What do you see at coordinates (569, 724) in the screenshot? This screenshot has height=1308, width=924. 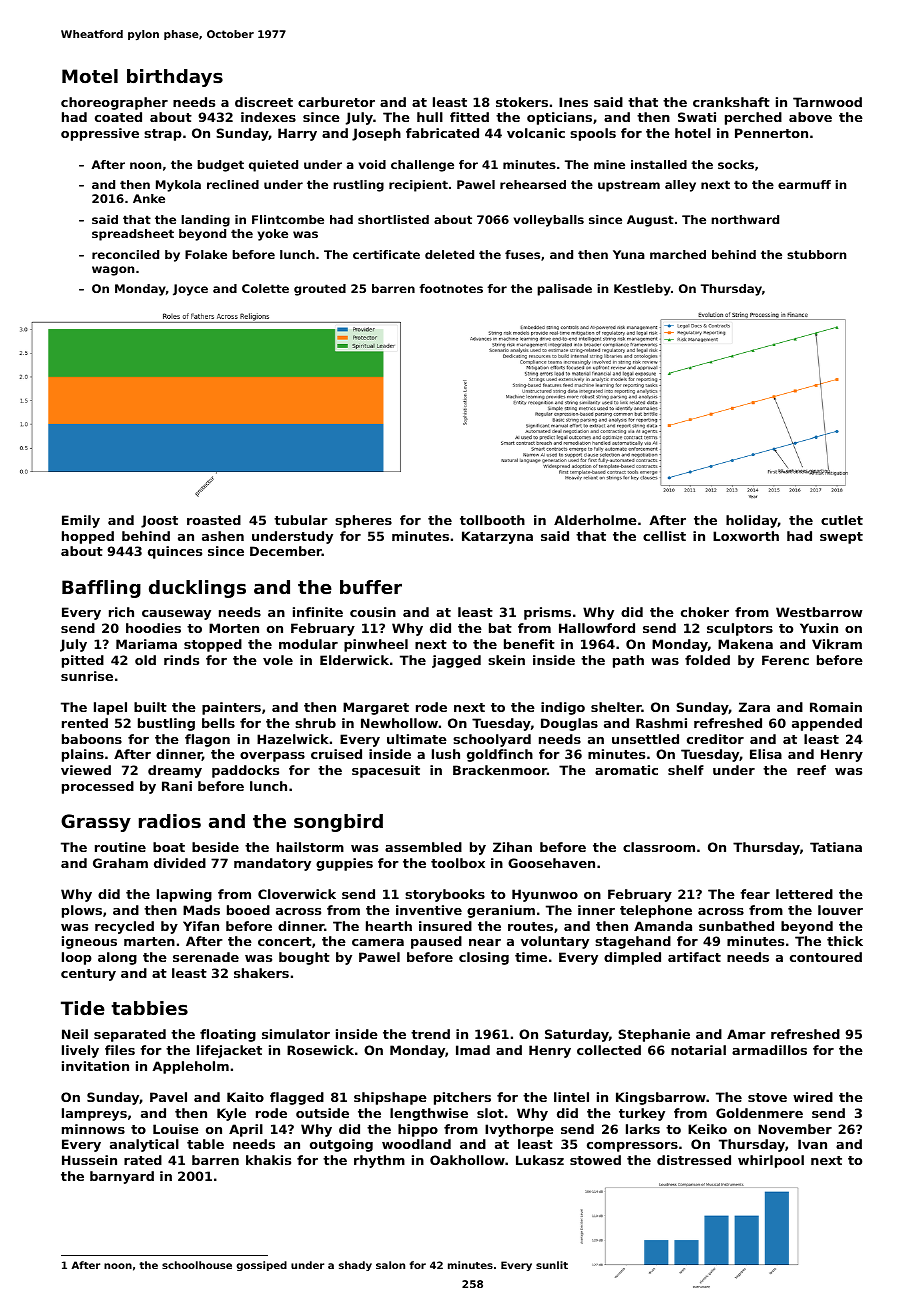 I see `Douglas` at bounding box center [569, 724].
